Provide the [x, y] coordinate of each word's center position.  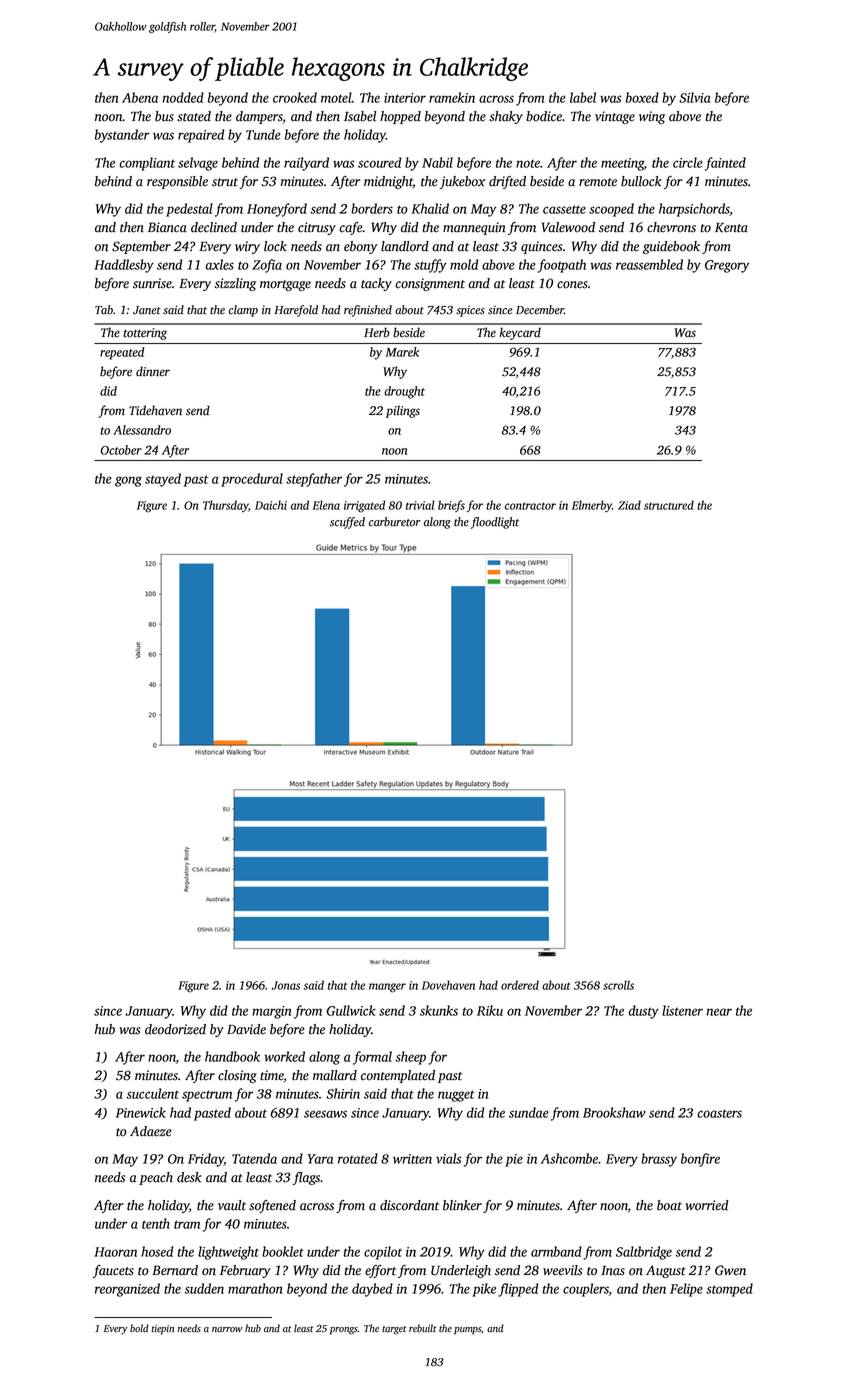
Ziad [629, 505]
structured [669, 505]
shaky [506, 117]
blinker [462, 1205]
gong [128, 481]
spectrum [207, 1096]
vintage [615, 117]
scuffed [347, 523]
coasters [719, 1113]
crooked [295, 97]
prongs [344, 1331]
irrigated [364, 506]
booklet [283, 1251]
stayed [163, 480]
